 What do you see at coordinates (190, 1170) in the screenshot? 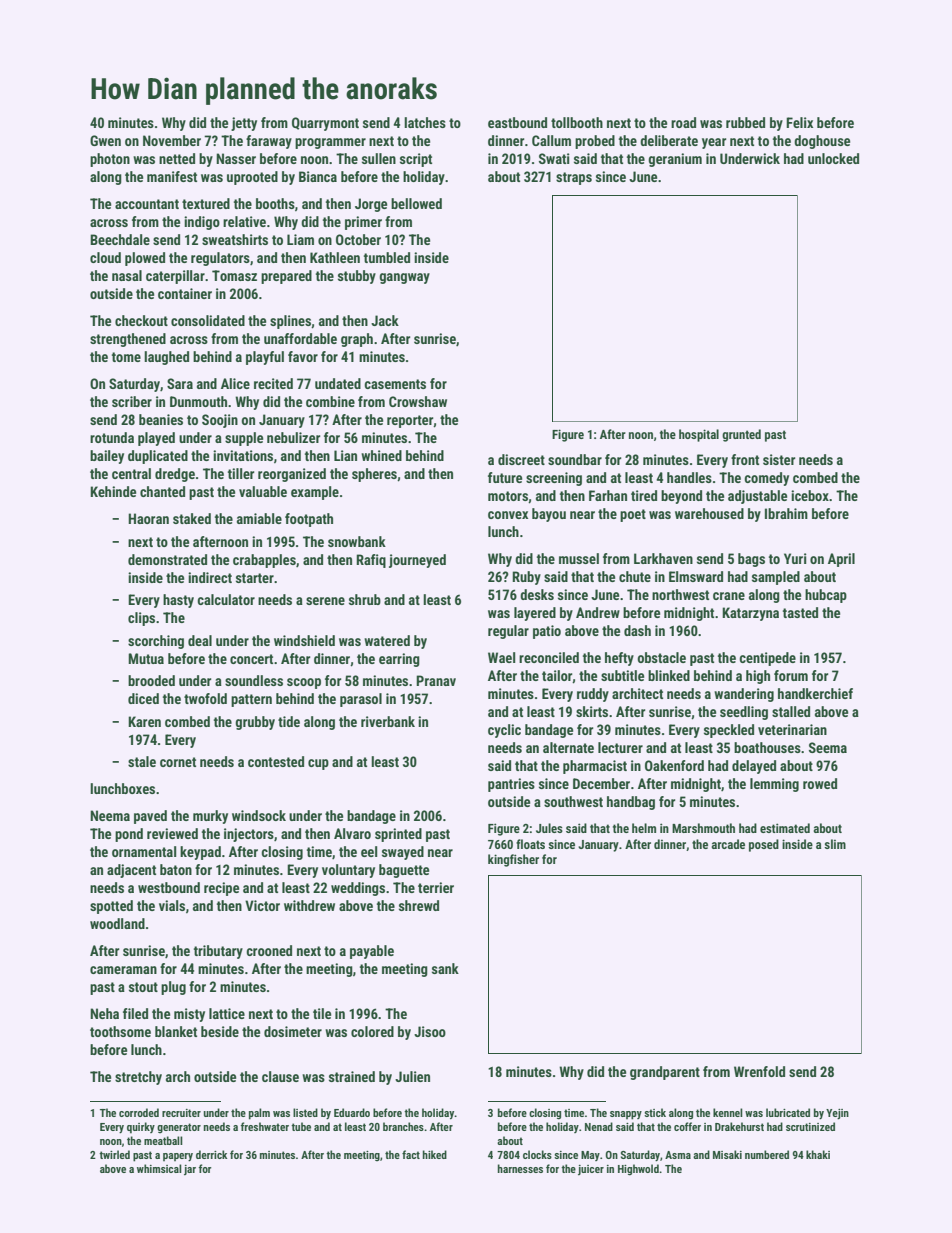
I see `jar` at bounding box center [190, 1170].
